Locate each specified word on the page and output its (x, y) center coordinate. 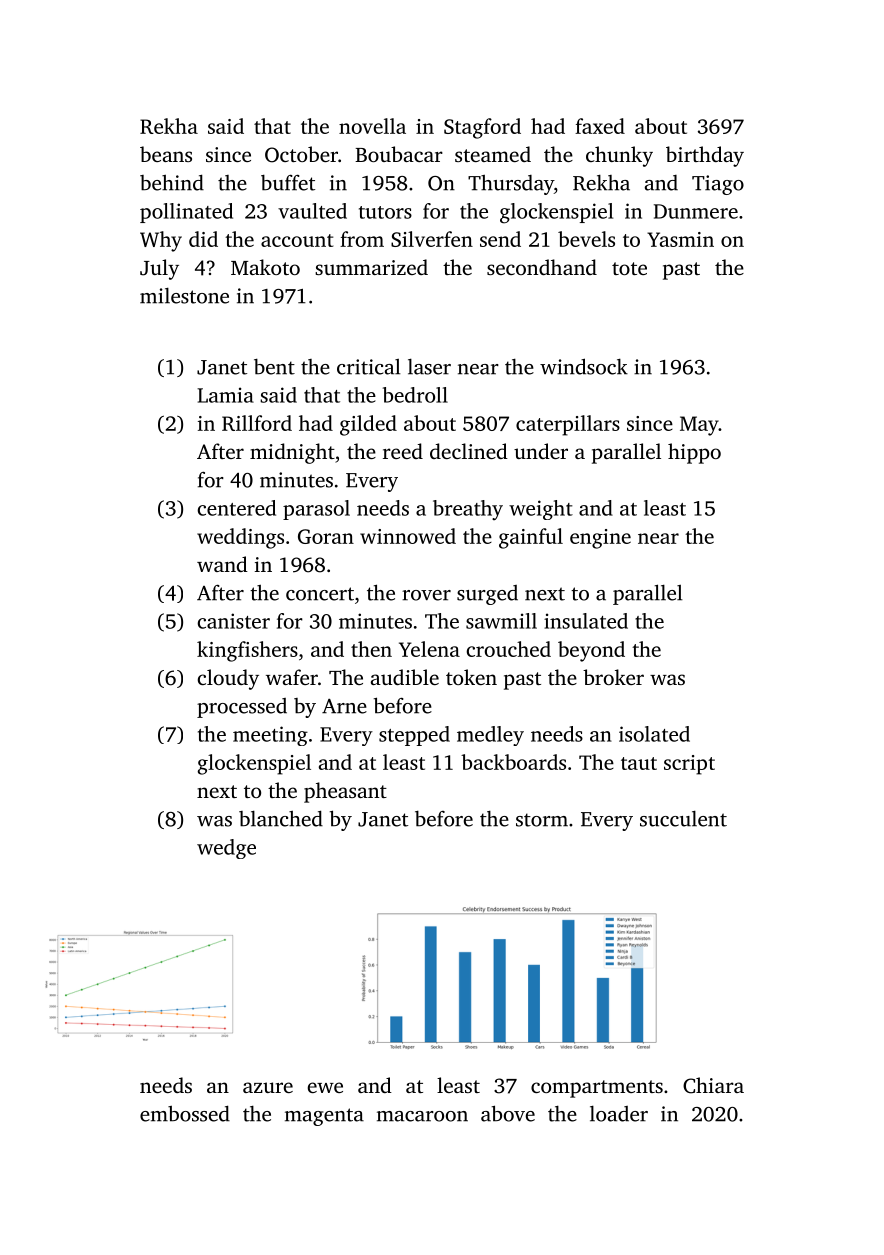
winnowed (408, 536)
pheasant (345, 792)
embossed (185, 1113)
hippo (694, 453)
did (203, 239)
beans (166, 154)
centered (236, 508)
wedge (226, 849)
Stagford (482, 128)
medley (490, 736)
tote (629, 268)
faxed (600, 126)
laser (429, 367)
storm (542, 820)
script (689, 765)
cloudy (228, 679)
